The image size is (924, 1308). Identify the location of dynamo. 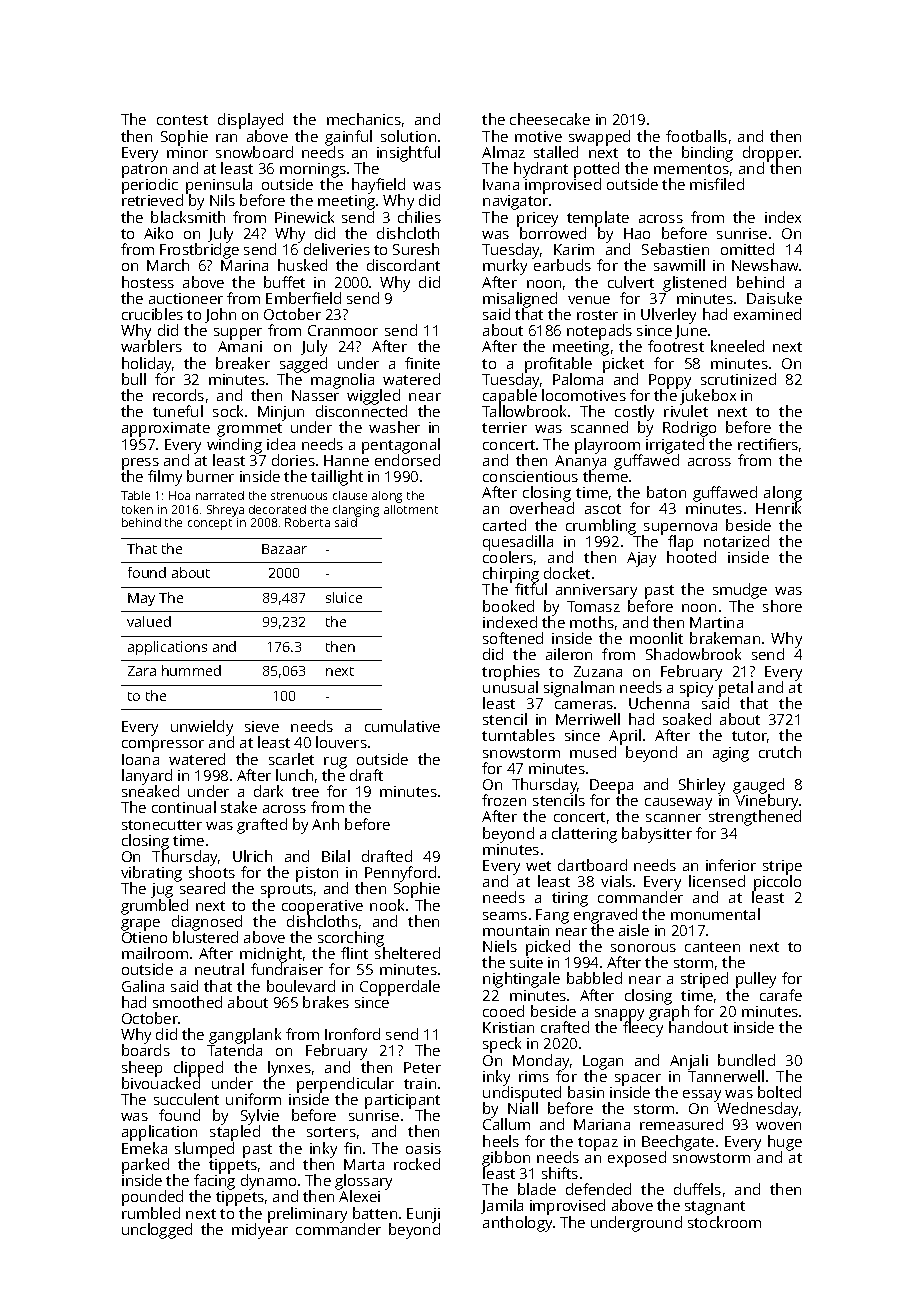
(269, 1182).
